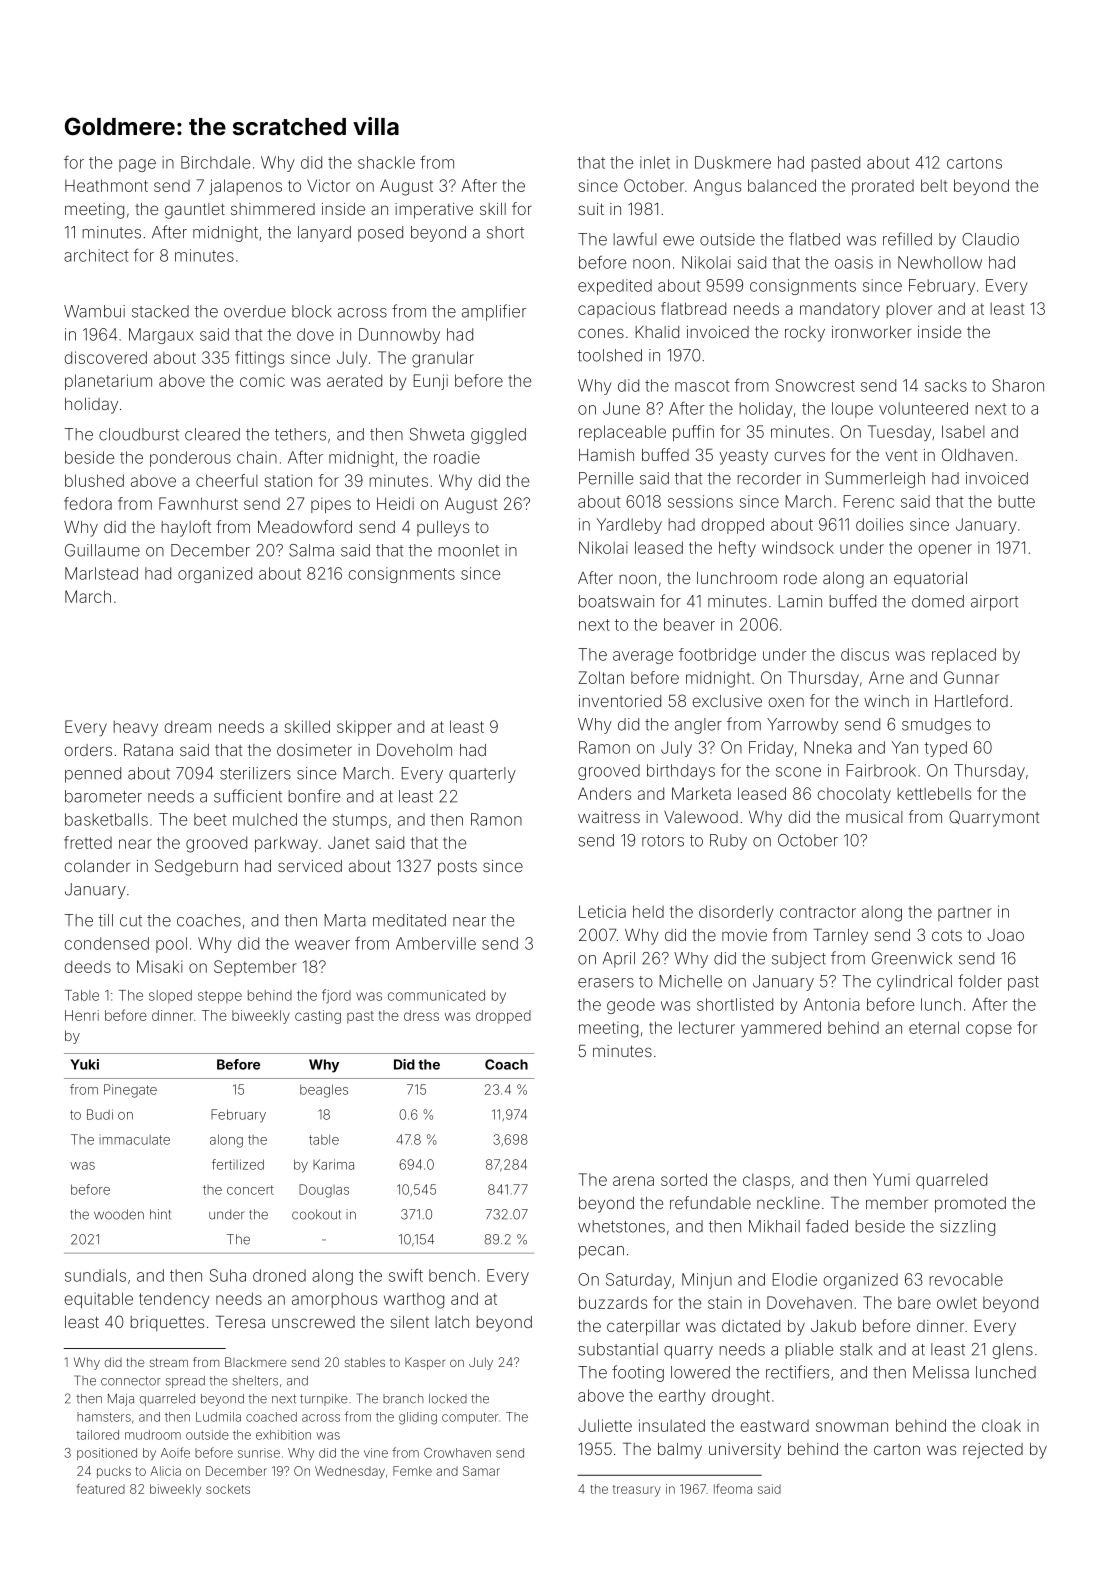  Describe the element at coordinates (602, 911) in the document. I see `Leticia` at that location.
